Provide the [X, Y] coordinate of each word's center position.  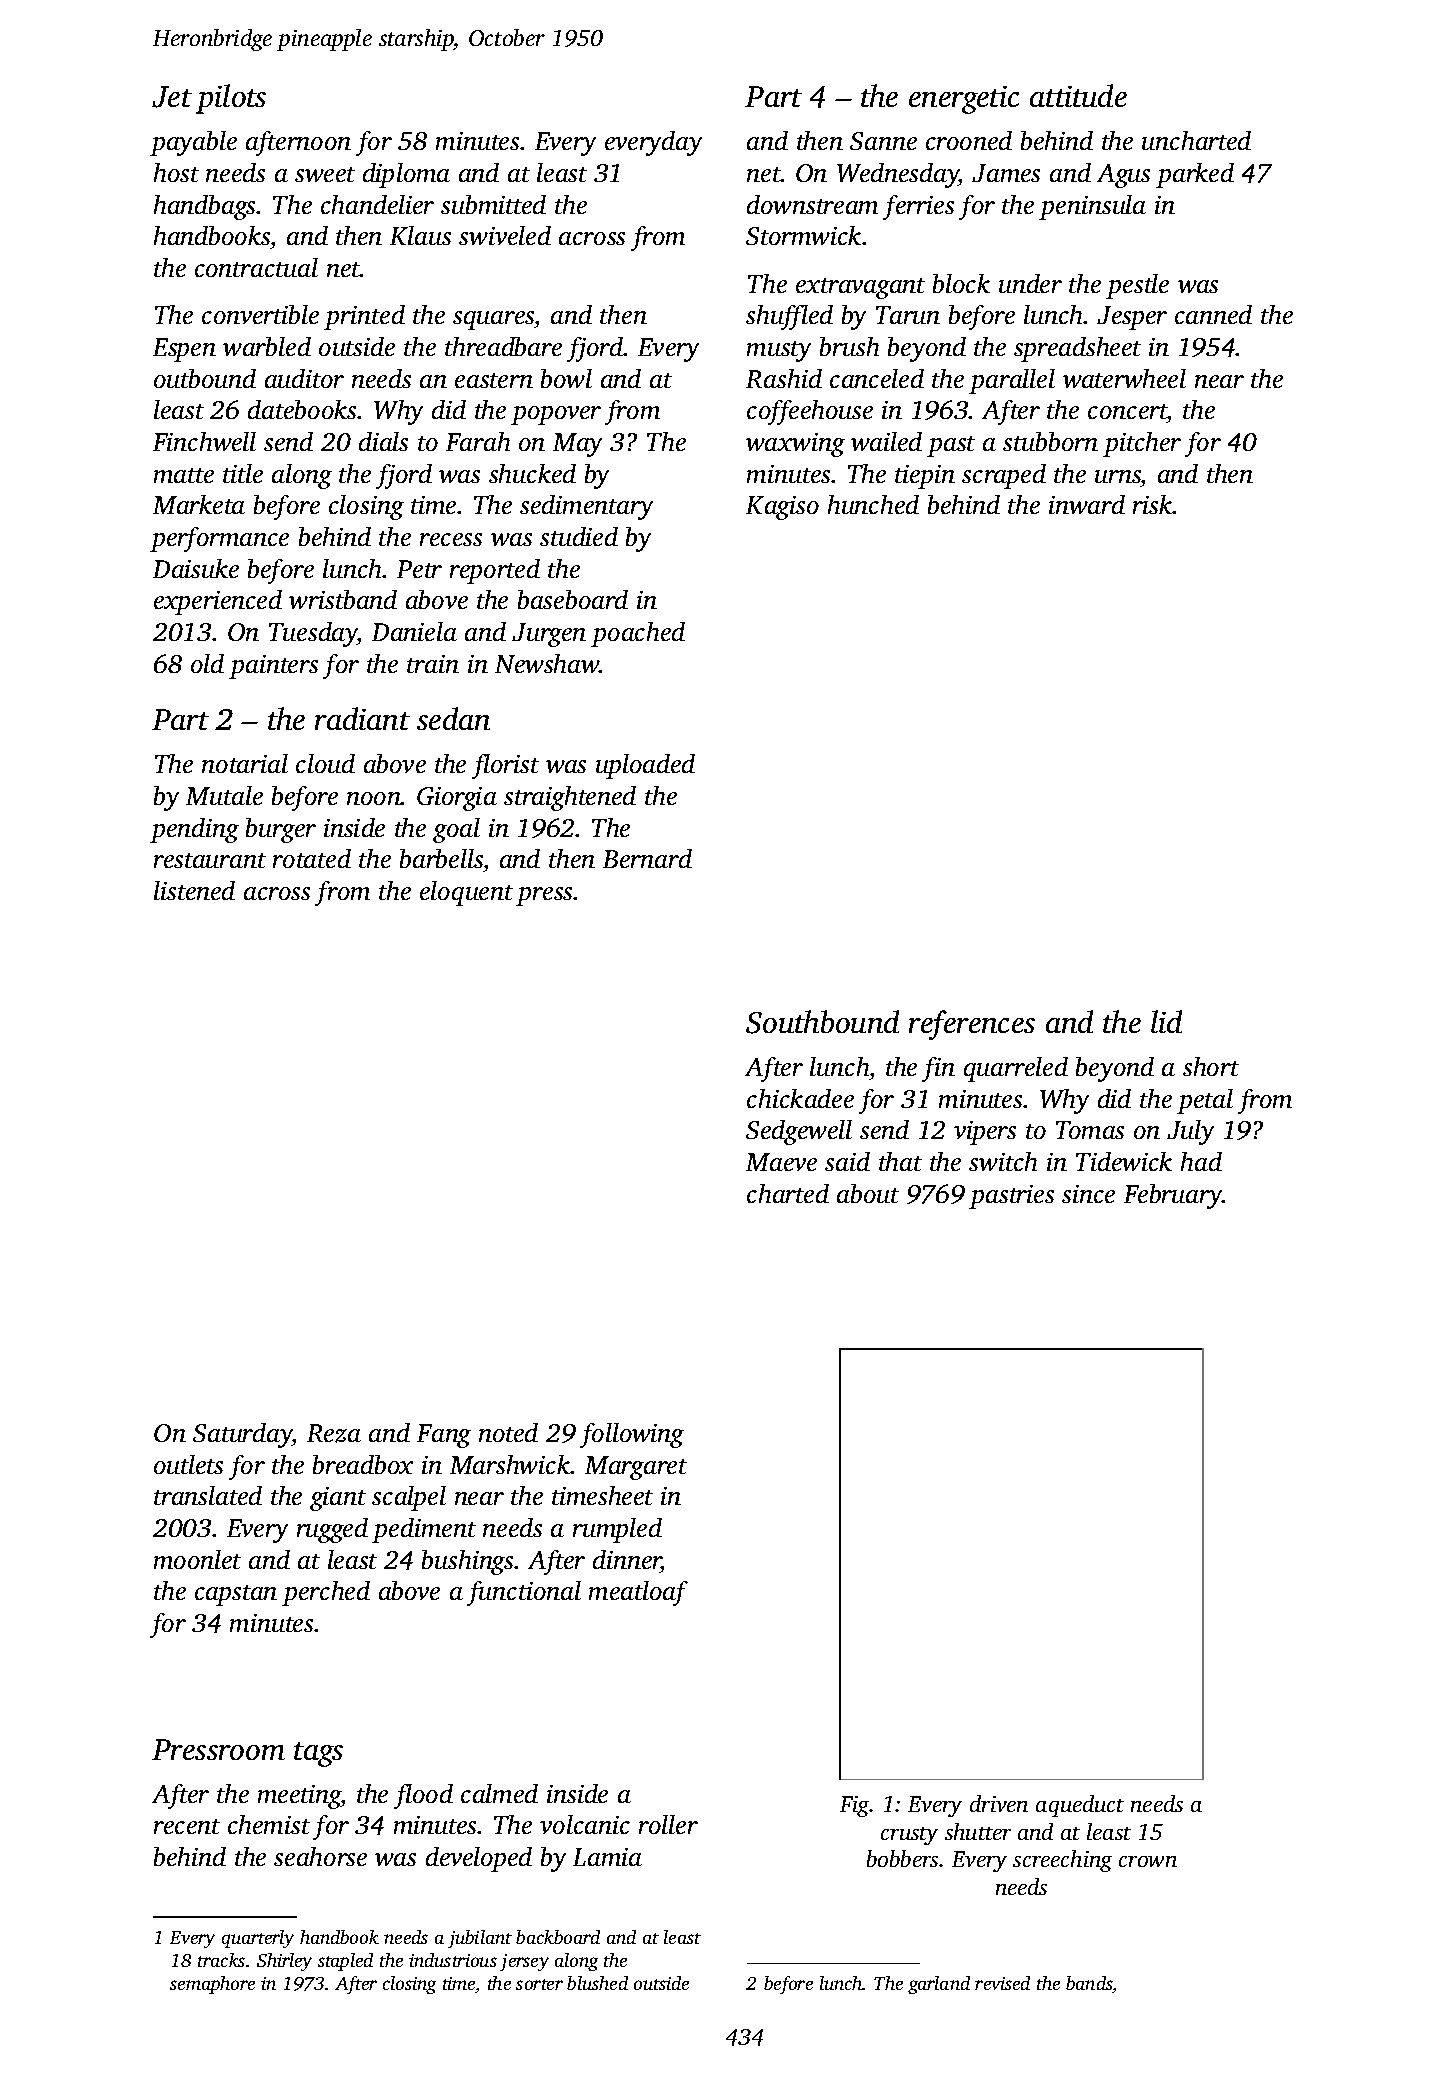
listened [194, 890]
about [868, 1193]
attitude [1078, 95]
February [1173, 1196]
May [577, 445]
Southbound [822, 1022]
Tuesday [313, 634]
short [1211, 1066]
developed [479, 1859]
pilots [231, 99]
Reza [334, 1433]
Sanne [883, 141]
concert [1127, 413]
